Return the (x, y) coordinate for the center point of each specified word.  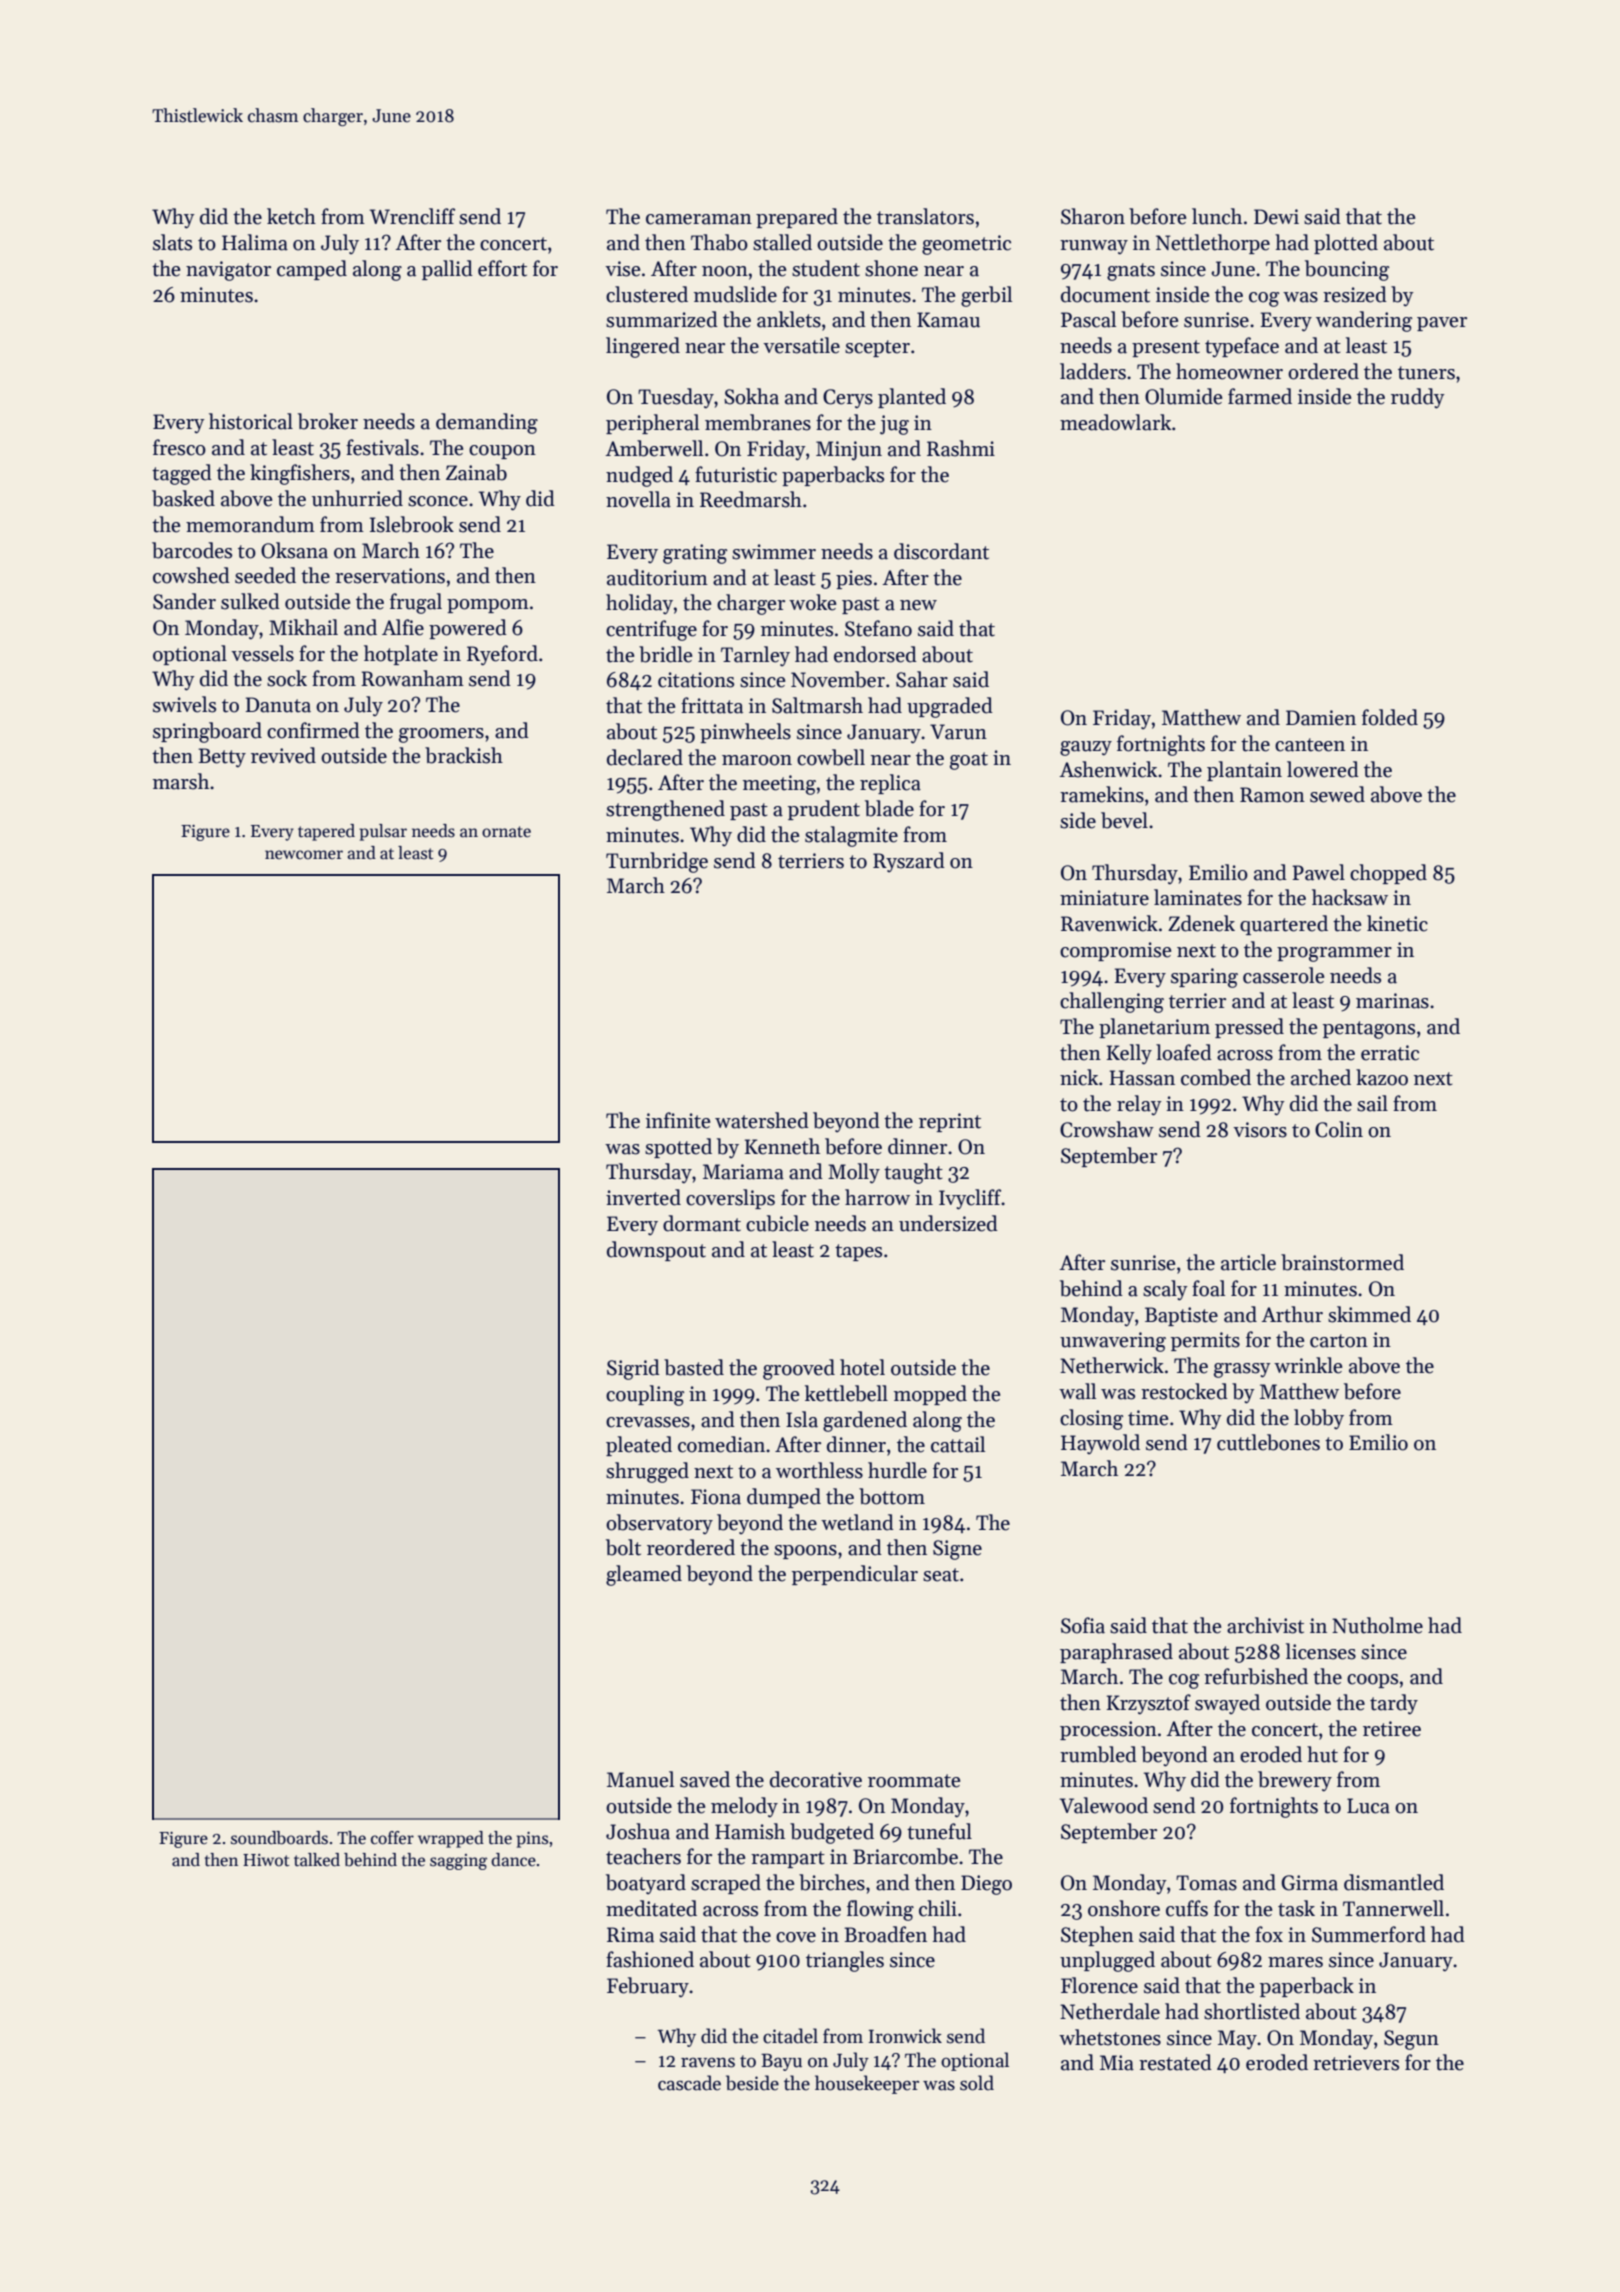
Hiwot (266, 1860)
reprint (950, 1122)
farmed (1260, 396)
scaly (1165, 1290)
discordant (941, 551)
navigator (228, 271)
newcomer (304, 854)
